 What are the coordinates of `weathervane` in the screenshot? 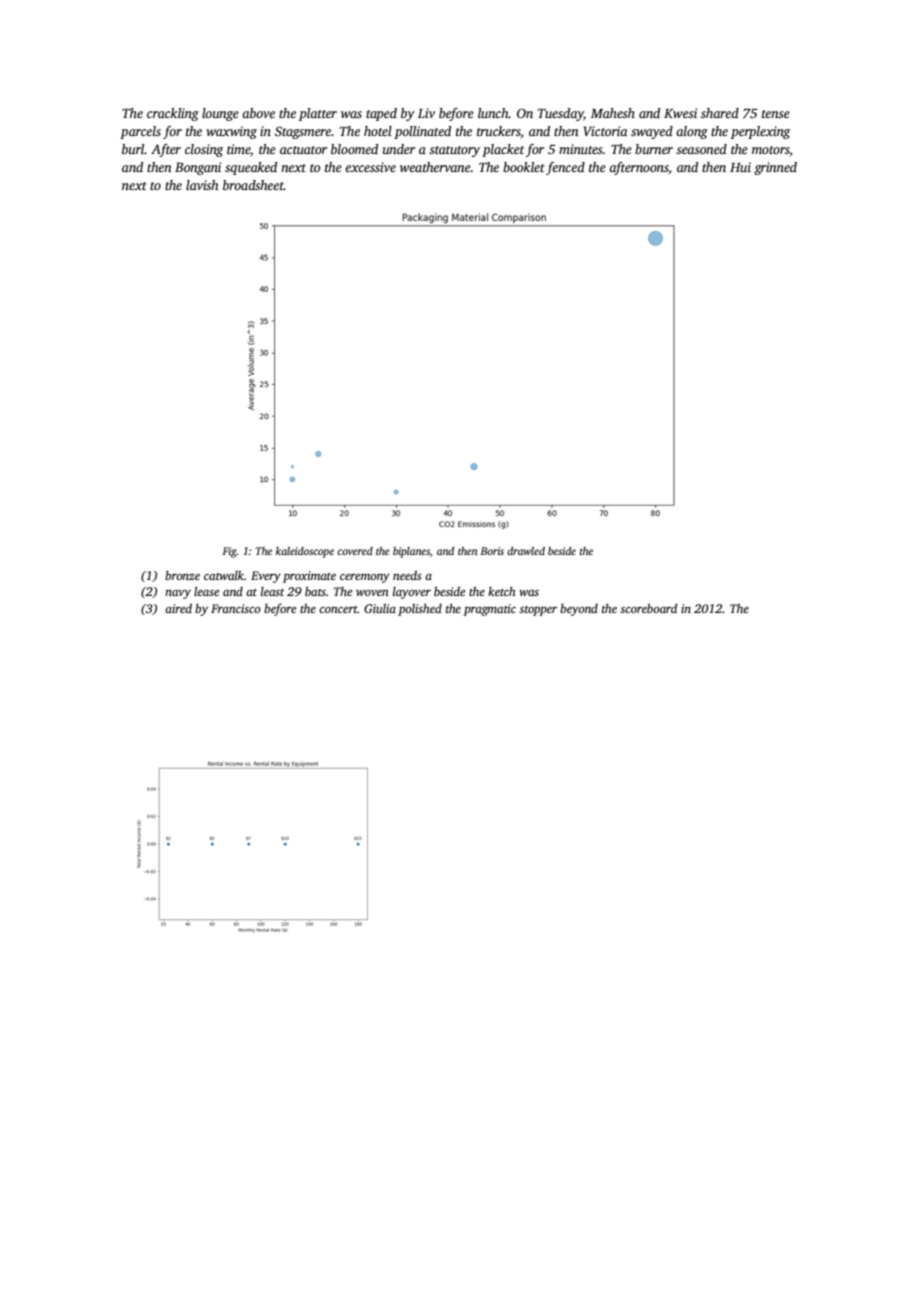 It's located at (435, 167).
